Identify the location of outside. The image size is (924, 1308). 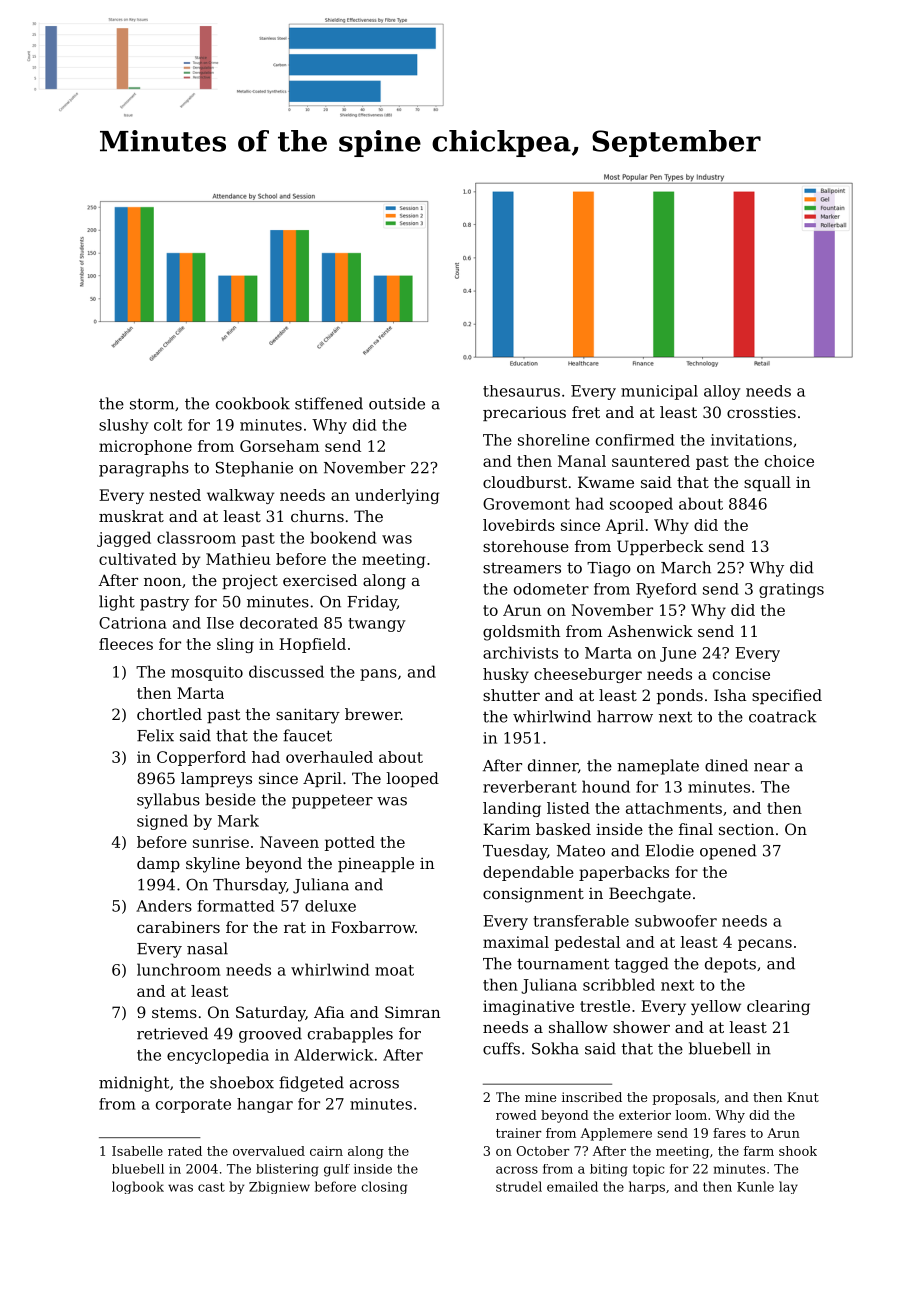
(397, 403).
